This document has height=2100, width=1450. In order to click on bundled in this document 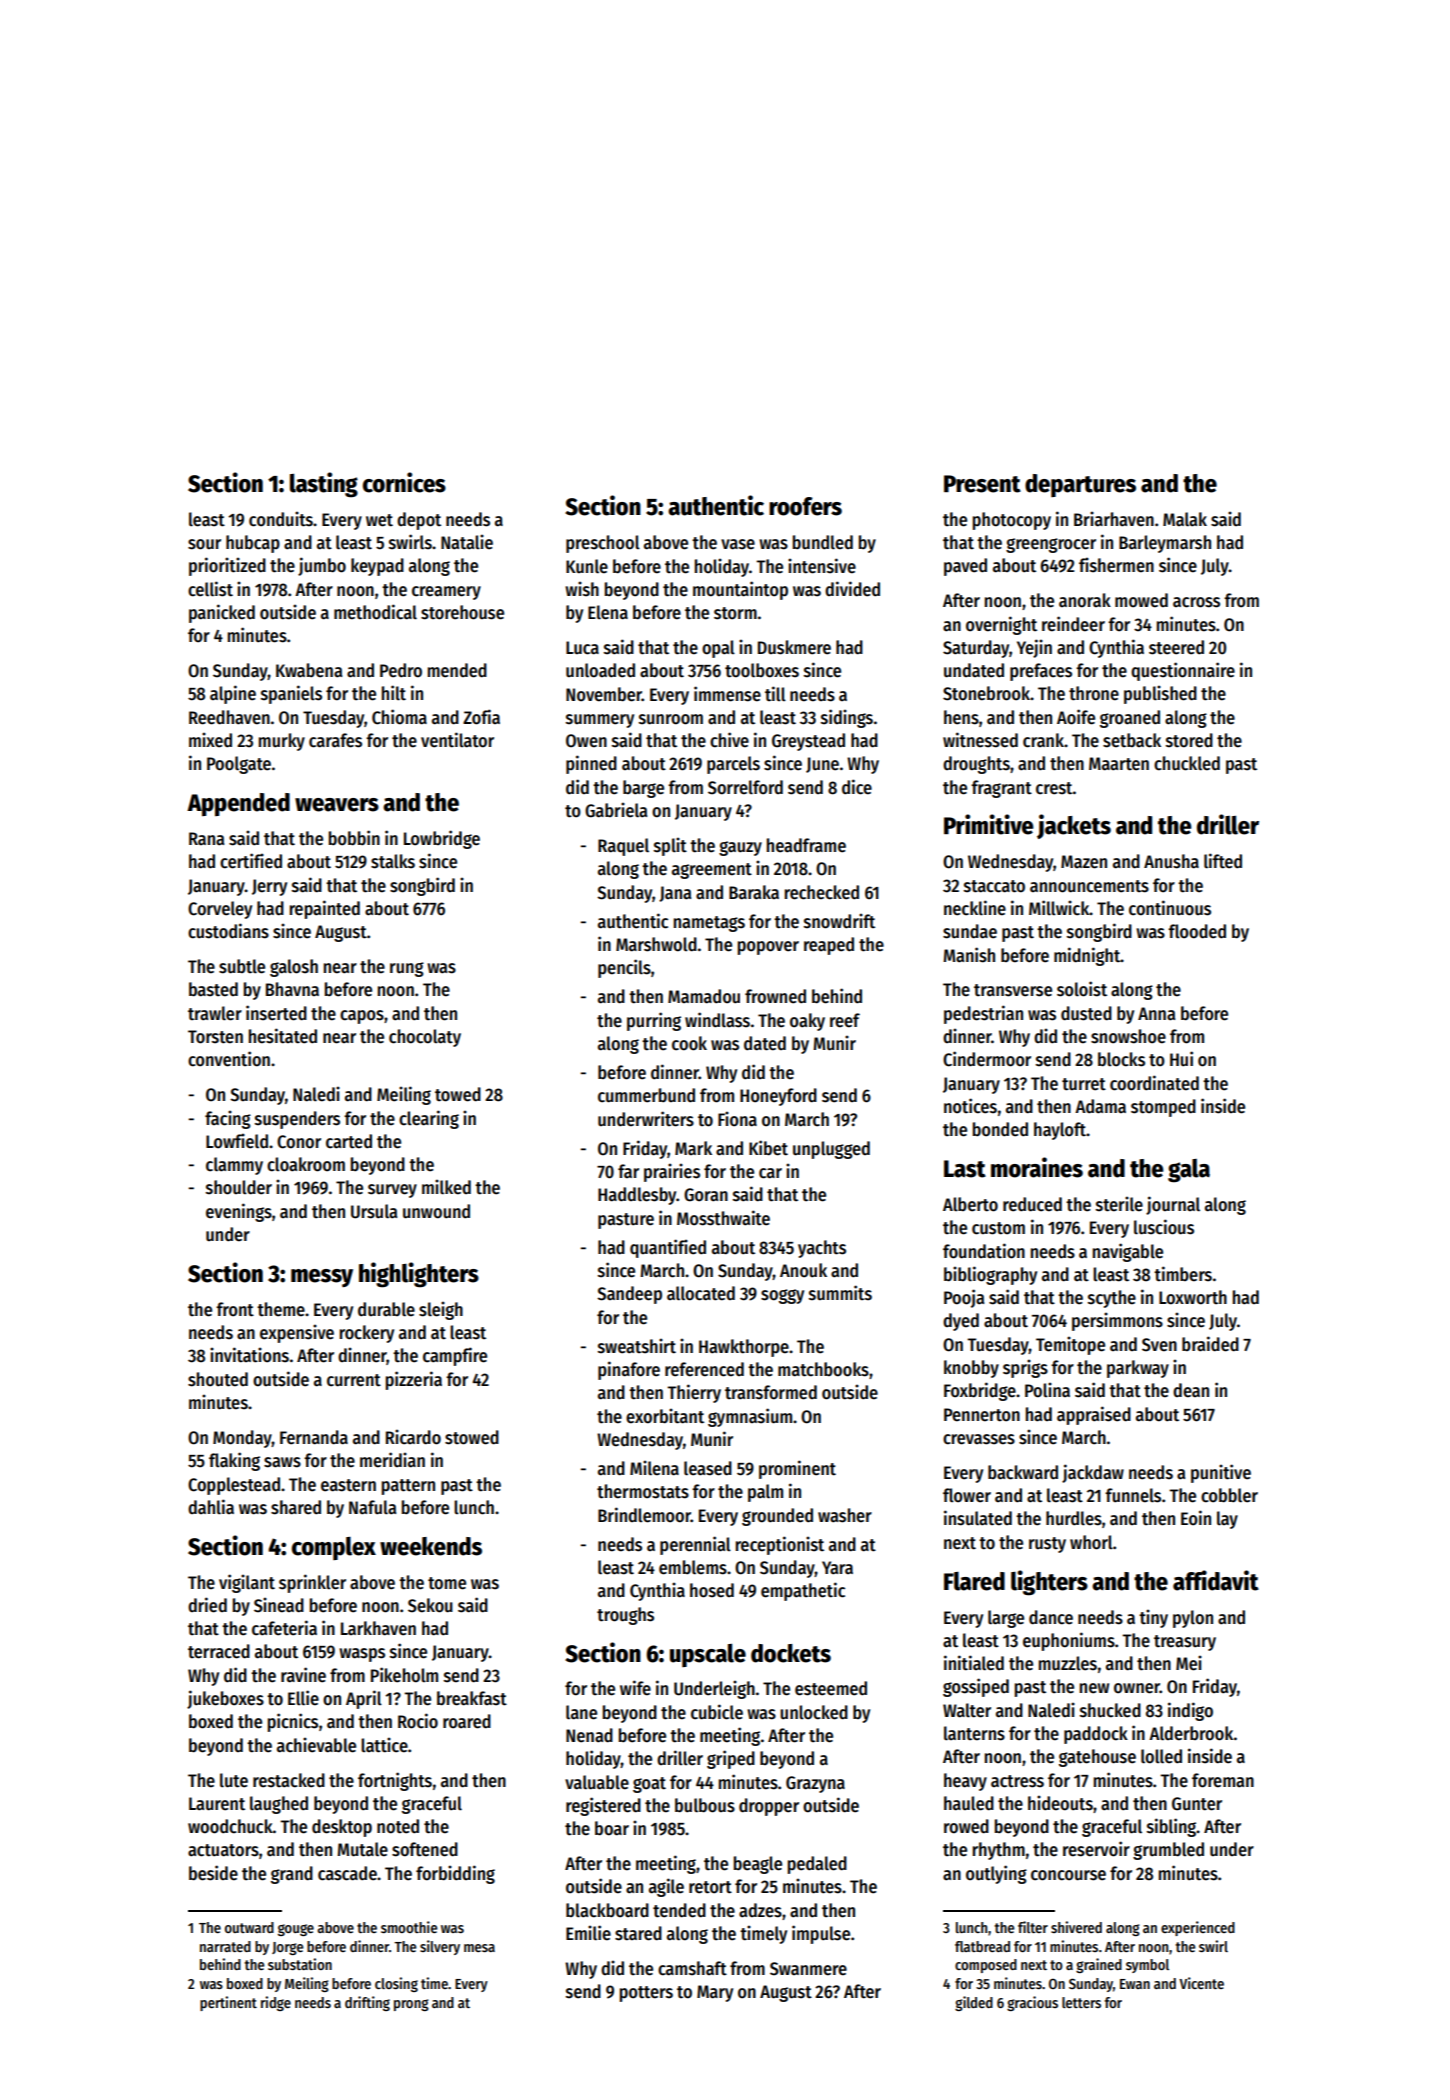, I will do `click(823, 542)`.
